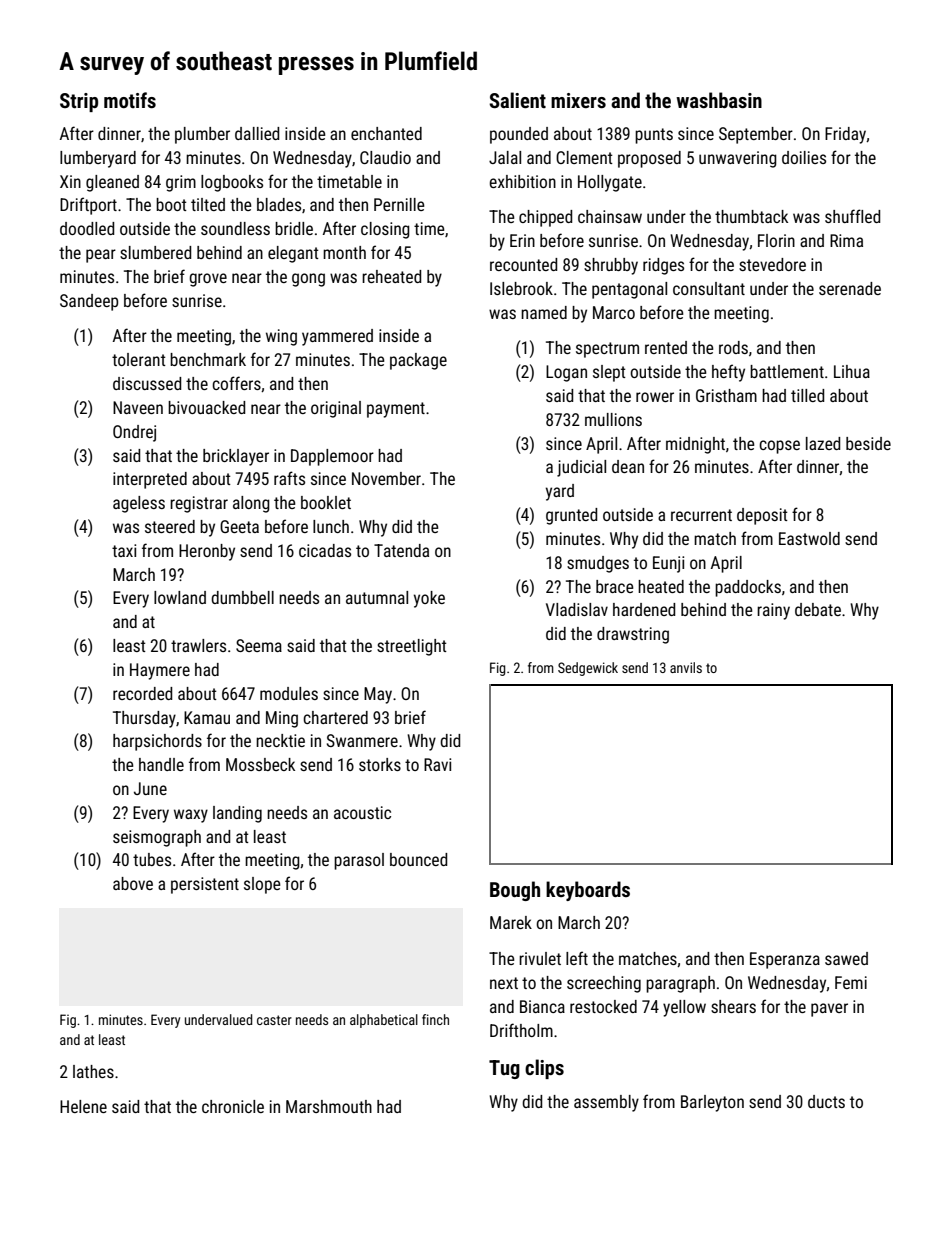 This screenshot has height=1233, width=952. What do you see at coordinates (517, 100) in the screenshot?
I see `Salient` at bounding box center [517, 100].
